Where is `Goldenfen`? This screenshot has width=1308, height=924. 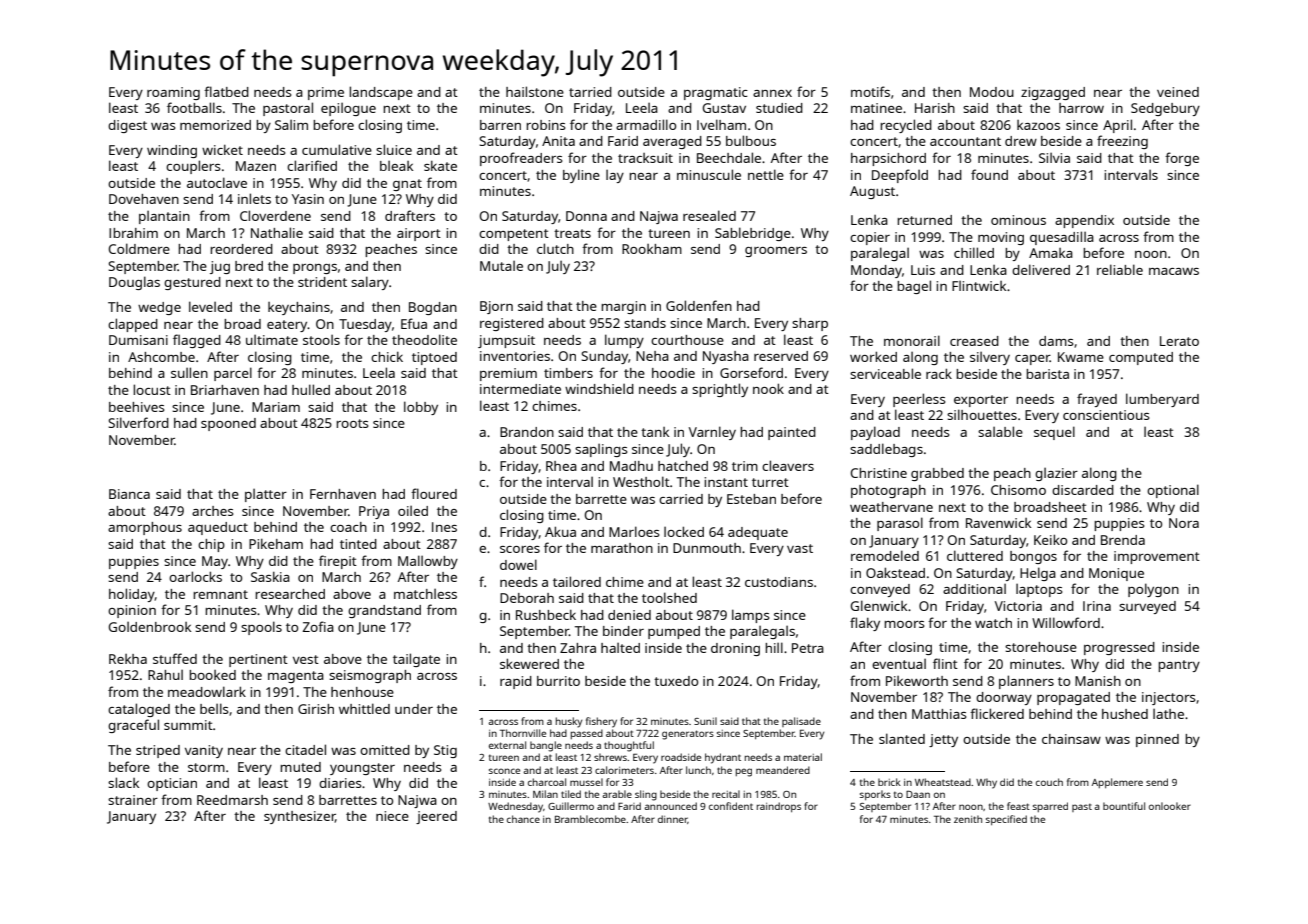 Goldenfen is located at coordinates (699, 305).
